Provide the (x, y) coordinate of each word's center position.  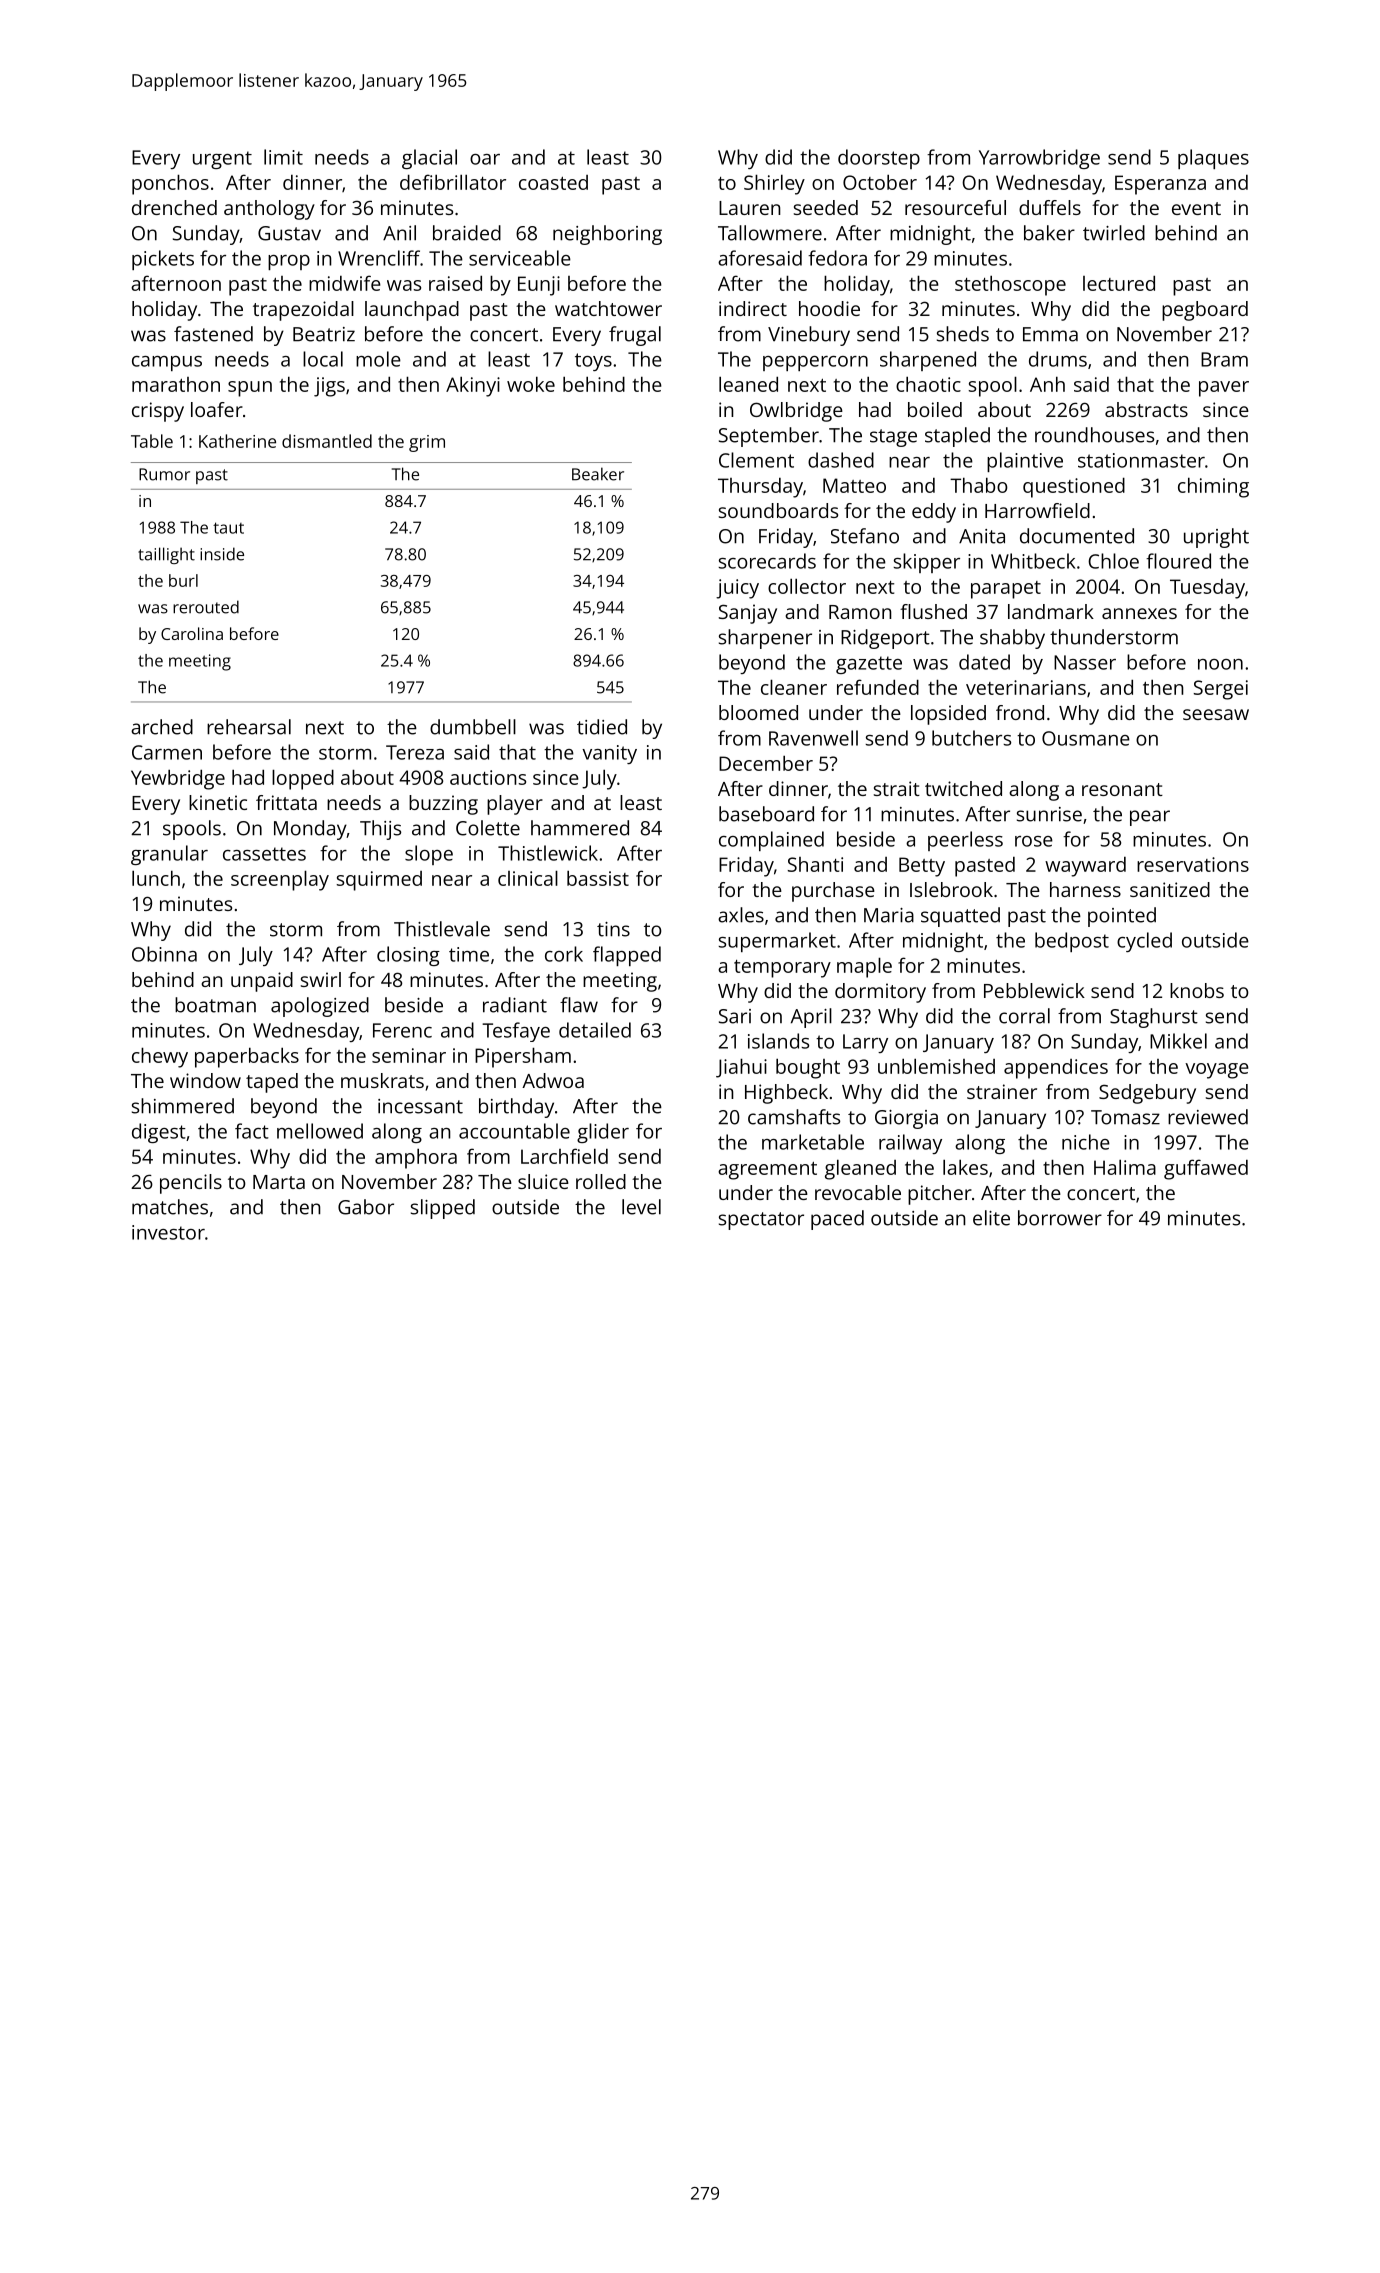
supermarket (777, 942)
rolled (601, 1181)
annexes (1139, 613)
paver (1224, 389)
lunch (156, 878)
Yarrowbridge (1039, 159)
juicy (737, 589)
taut (228, 528)
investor (168, 1232)
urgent (222, 160)
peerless (965, 841)
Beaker (598, 474)
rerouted (206, 607)
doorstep (879, 159)
